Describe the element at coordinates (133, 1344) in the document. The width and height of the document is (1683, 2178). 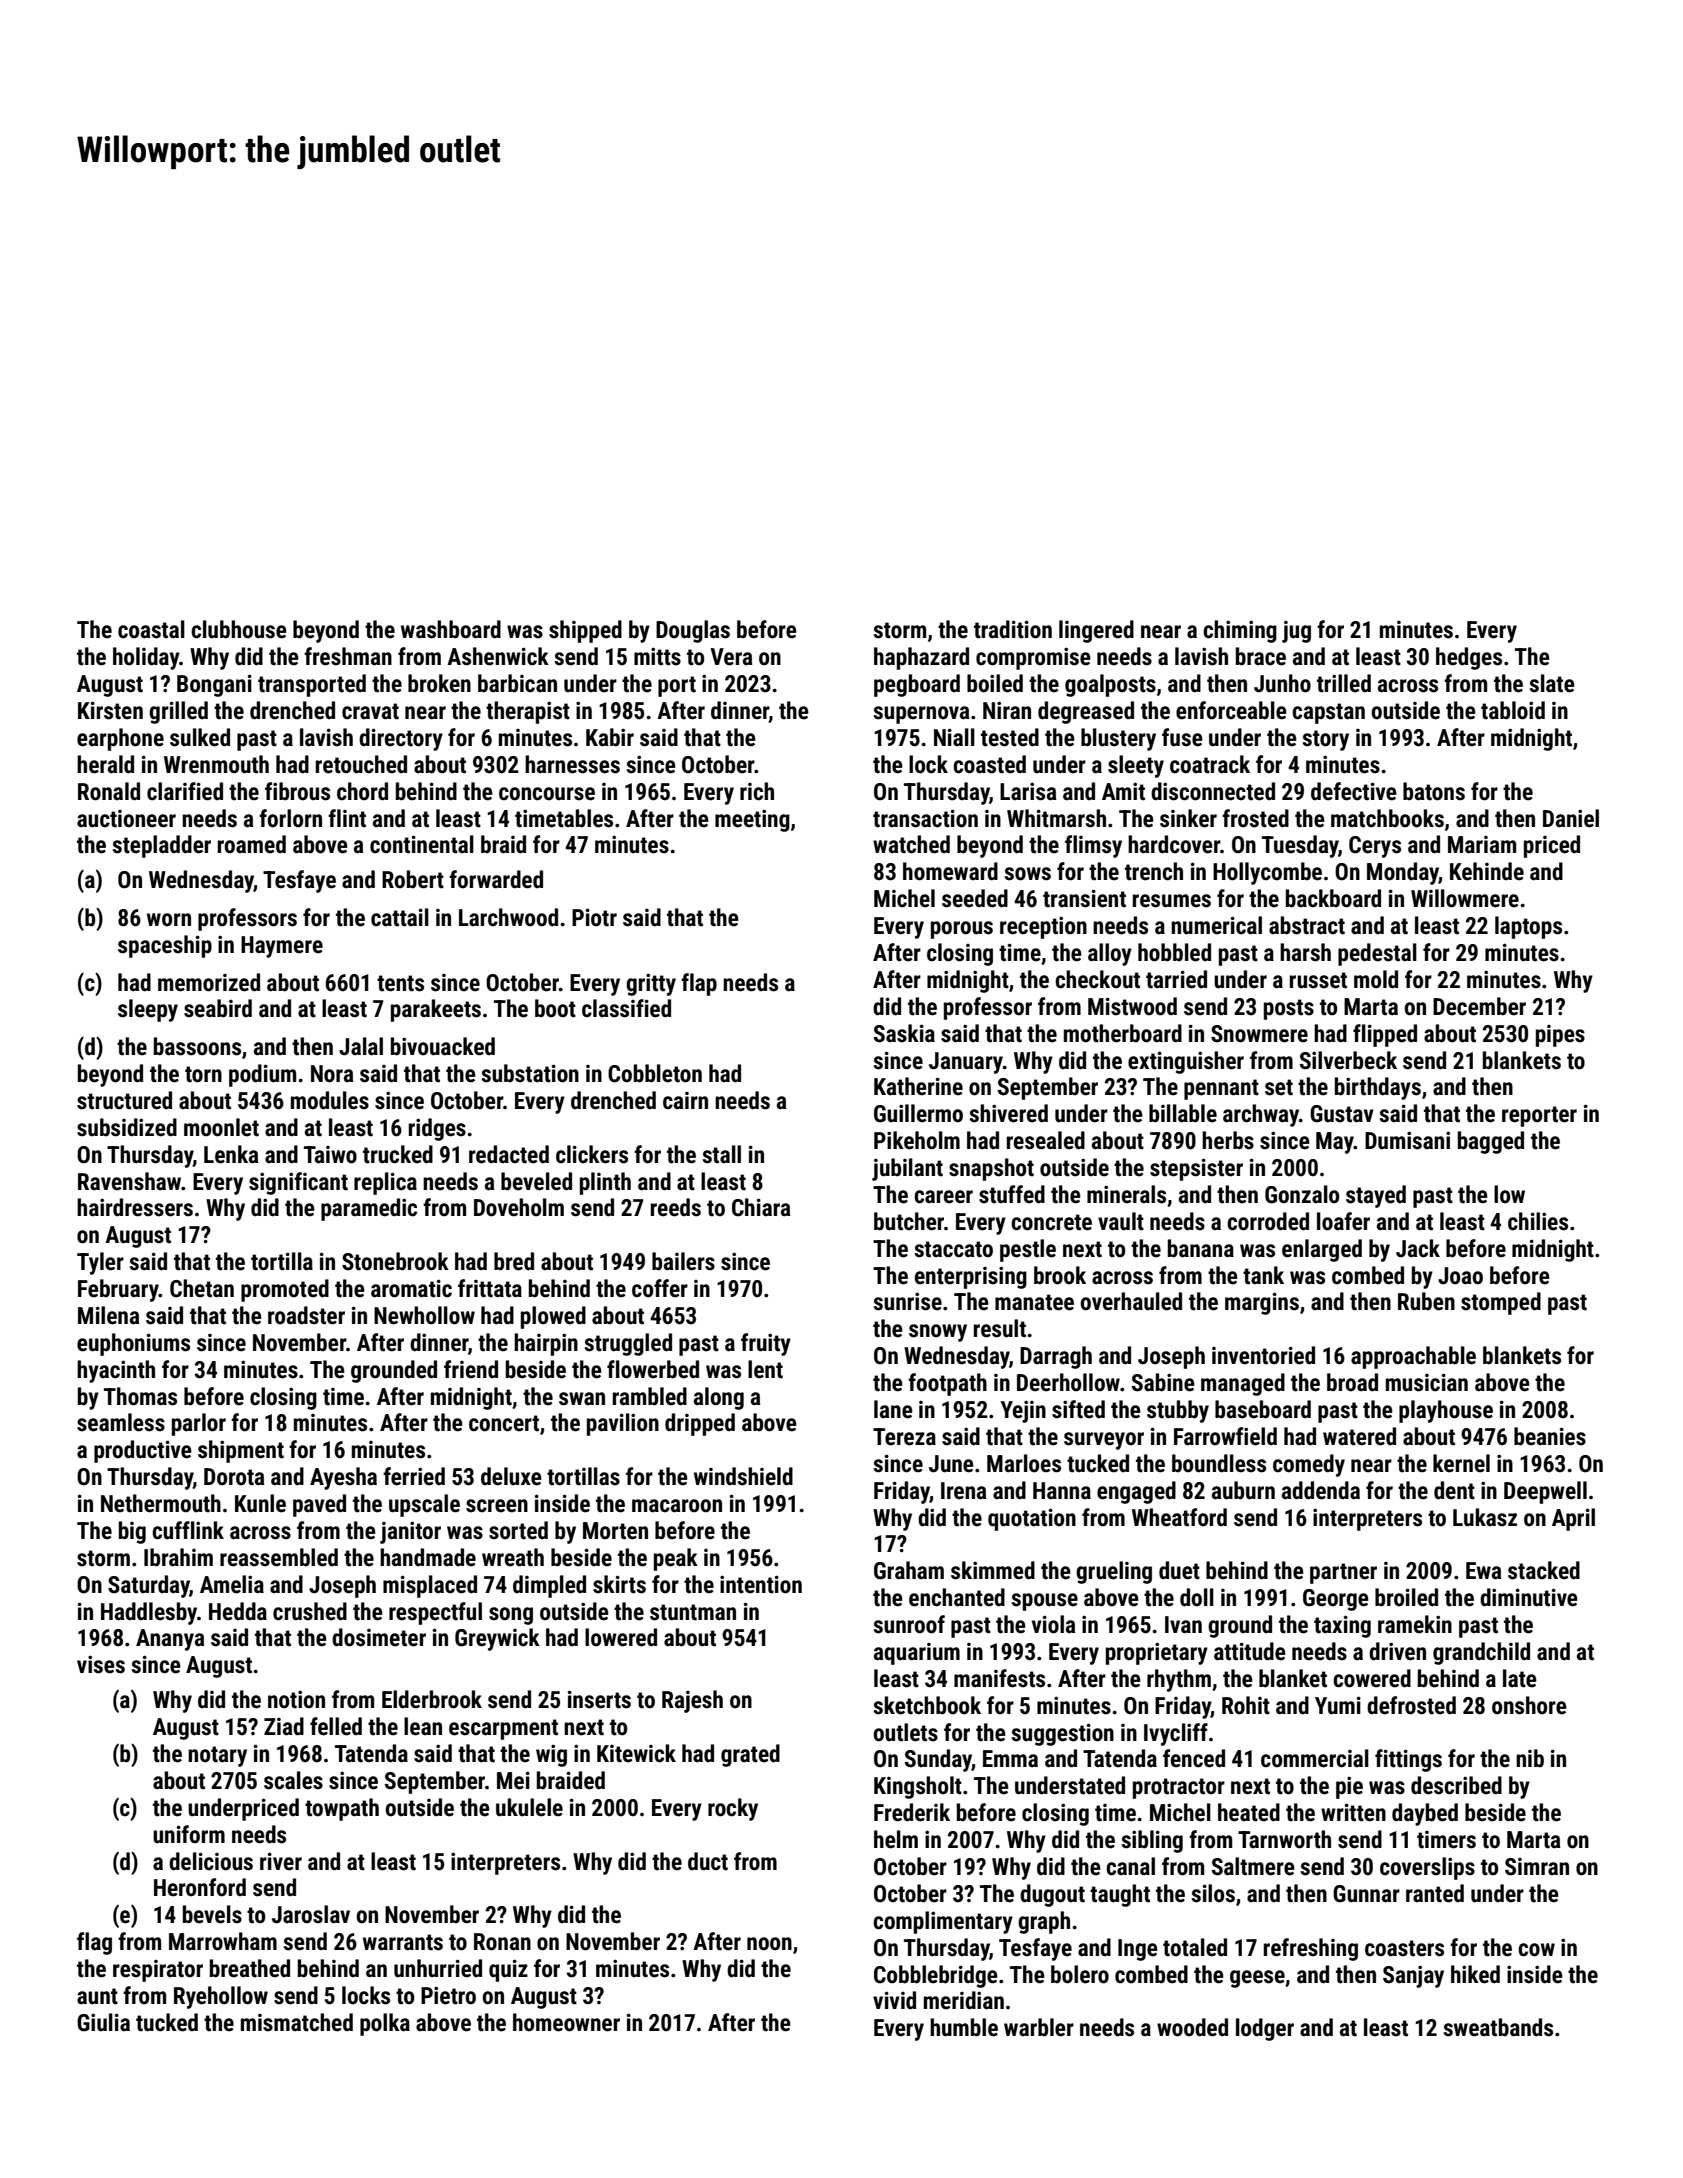
I see `euphoniums` at that location.
